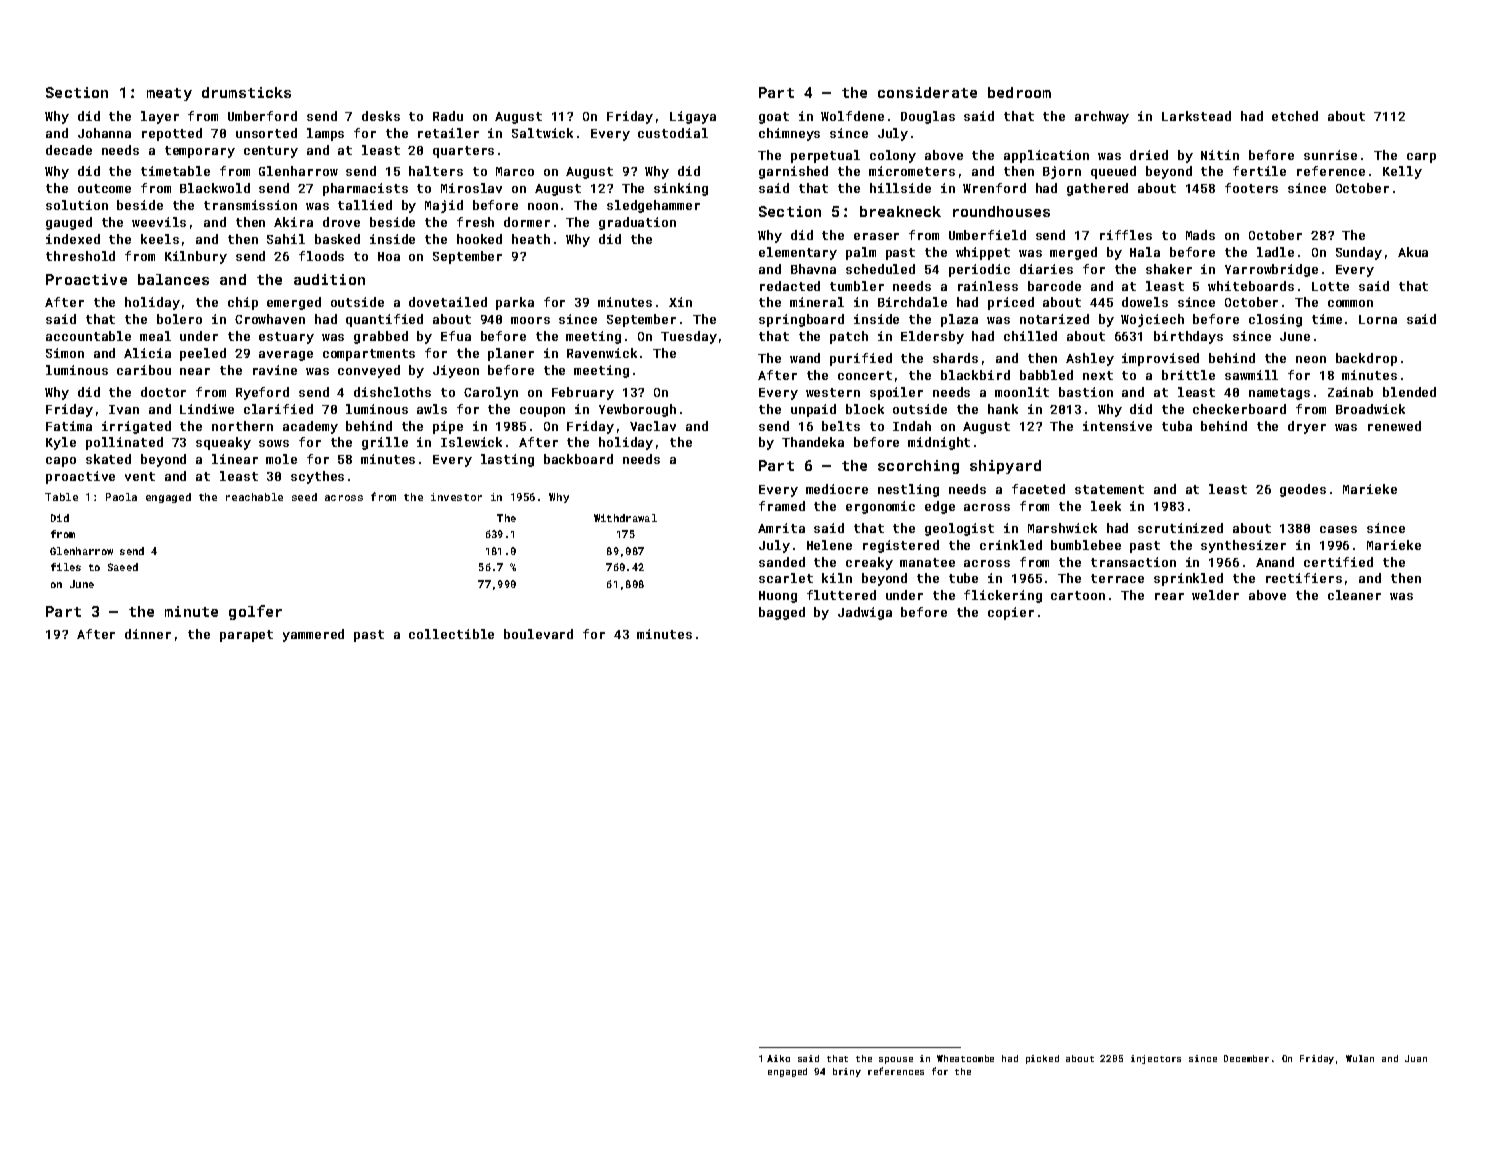 Image resolution: width=1489 pixels, height=1151 pixels. What do you see at coordinates (1156, 1059) in the document?
I see `injectors` at bounding box center [1156, 1059].
